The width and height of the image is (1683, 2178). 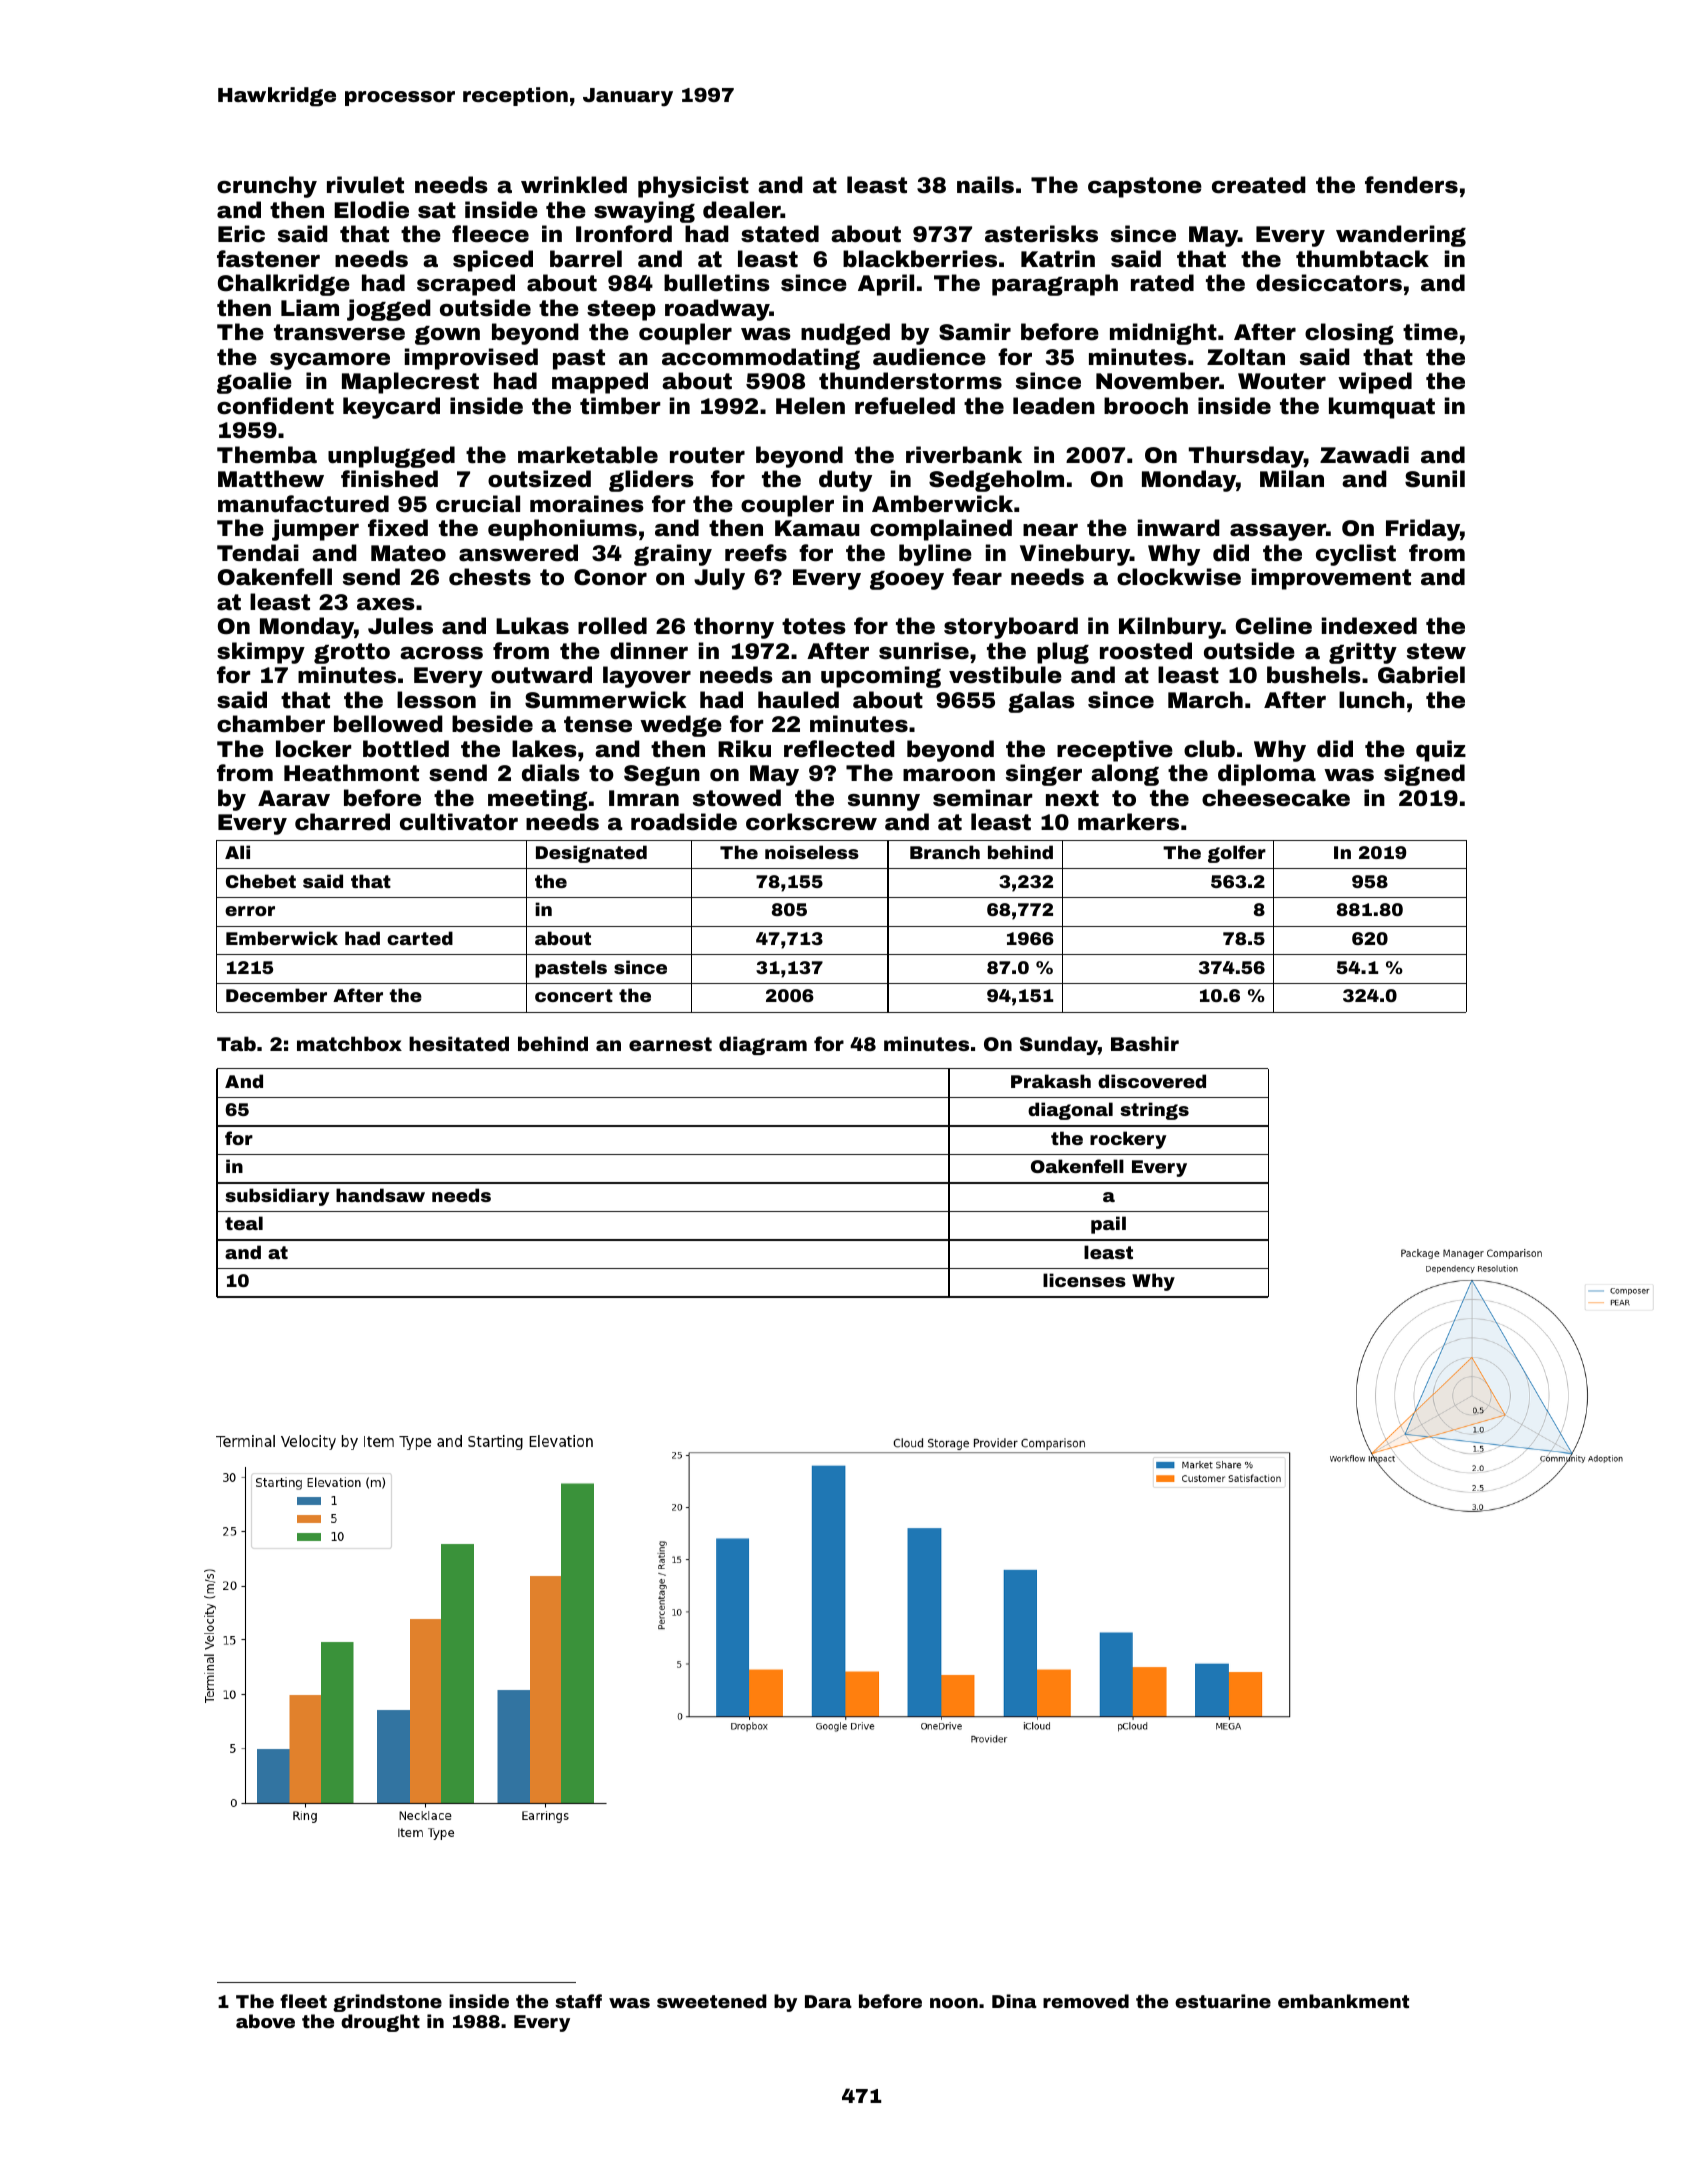 I want to click on Zoltan, so click(x=1246, y=357).
